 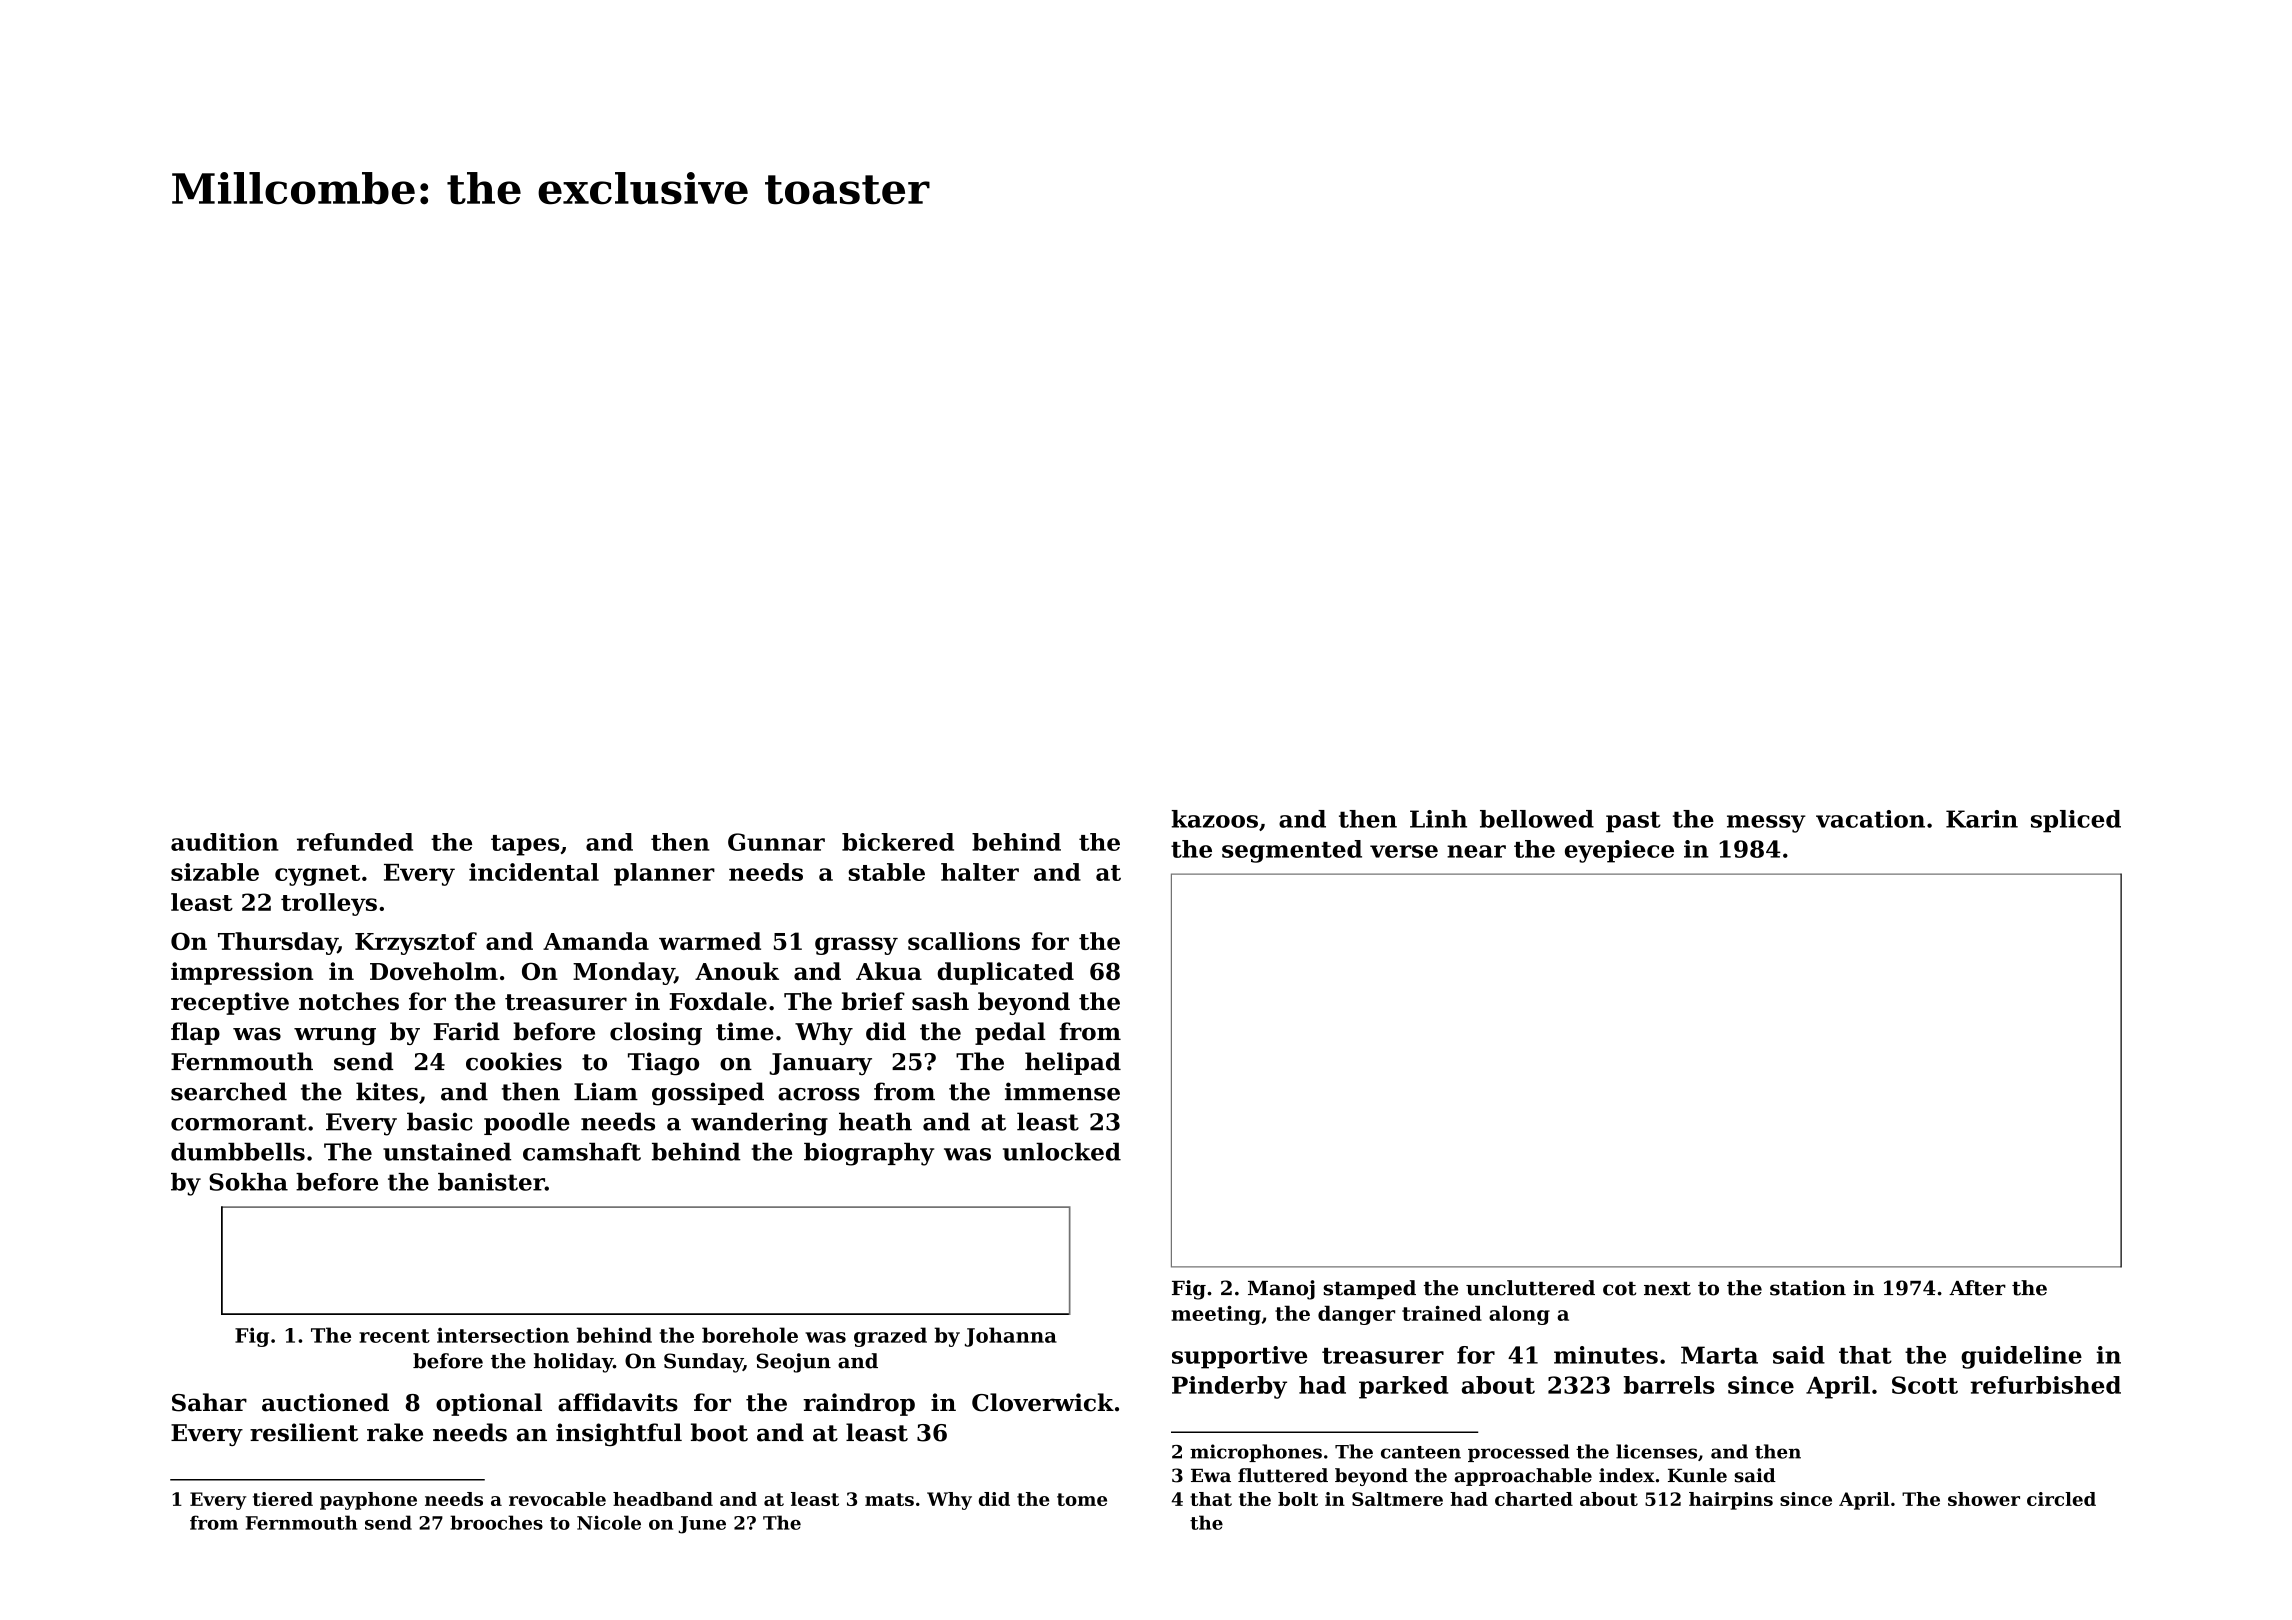 I want to click on kites, so click(x=387, y=1091).
